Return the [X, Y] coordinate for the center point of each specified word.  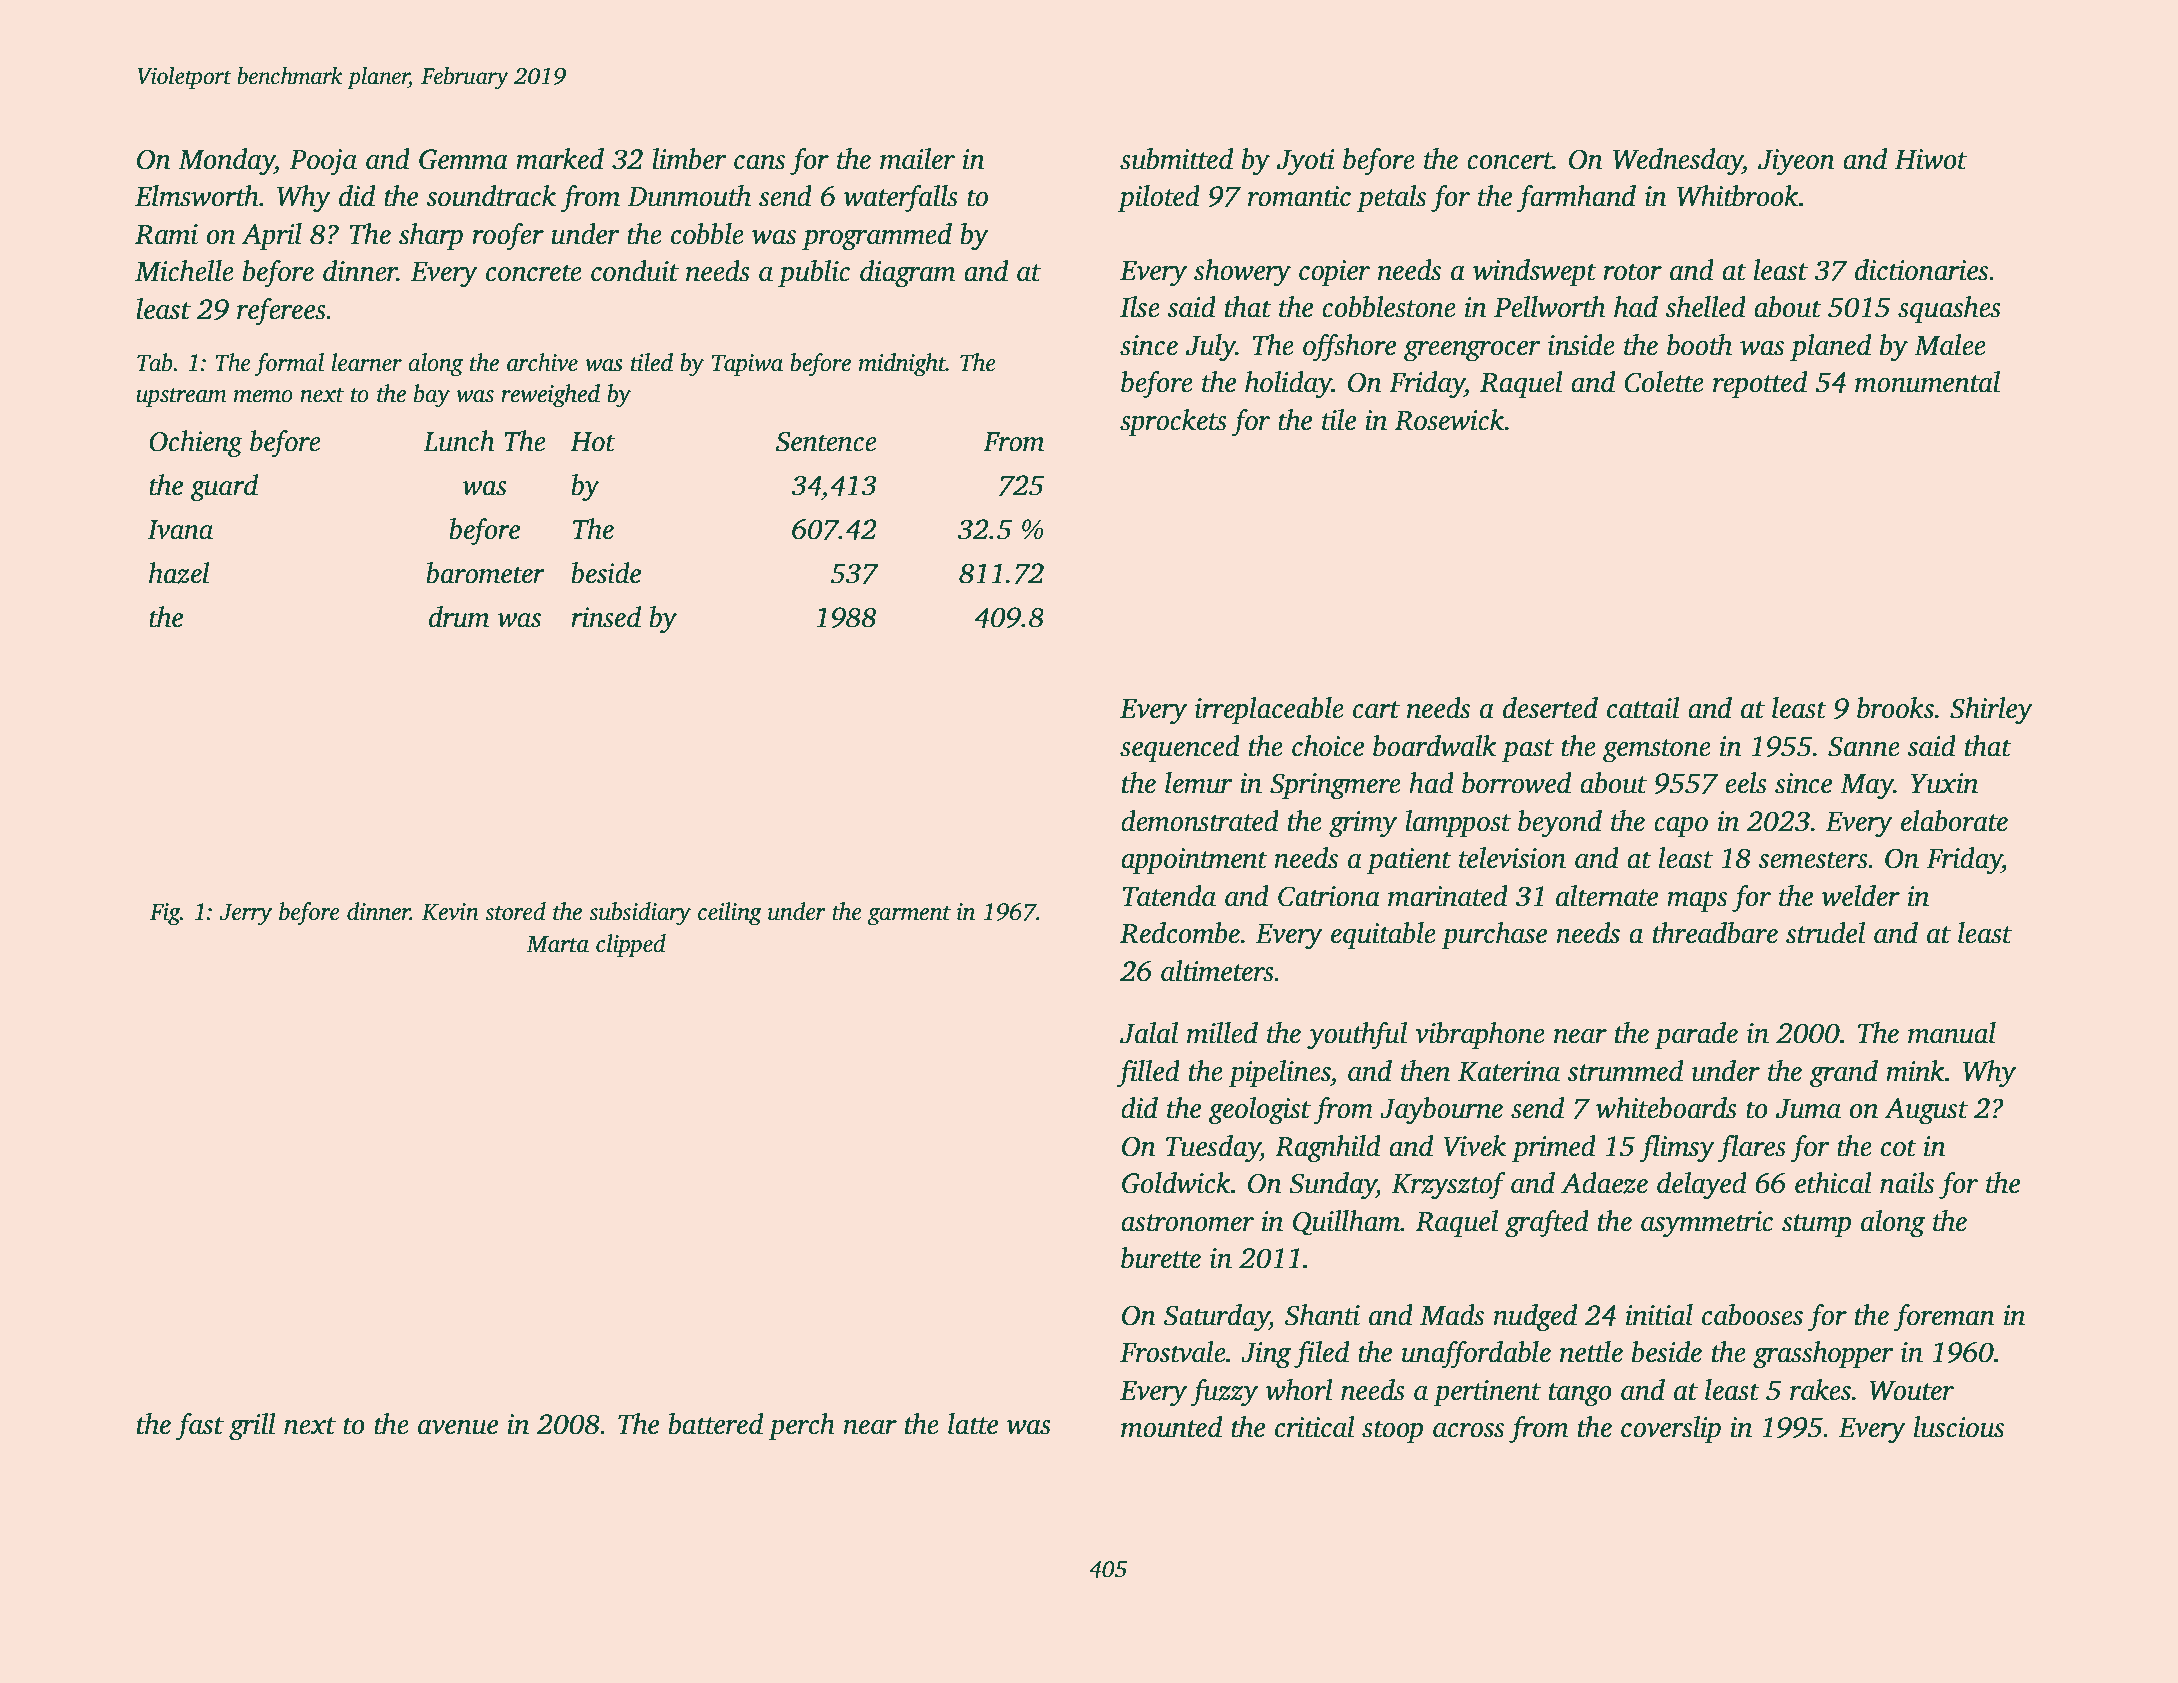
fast [199, 1427]
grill [252, 1427]
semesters [1813, 860]
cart [1376, 710]
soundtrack [491, 196]
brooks [1895, 708]
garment [909, 916]
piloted [1159, 198]
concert [1510, 161]
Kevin [450, 912]
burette [1161, 1258]
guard [224, 488]
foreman [1944, 1318]
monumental [1927, 382]
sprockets [1173, 422]
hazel [179, 573]
